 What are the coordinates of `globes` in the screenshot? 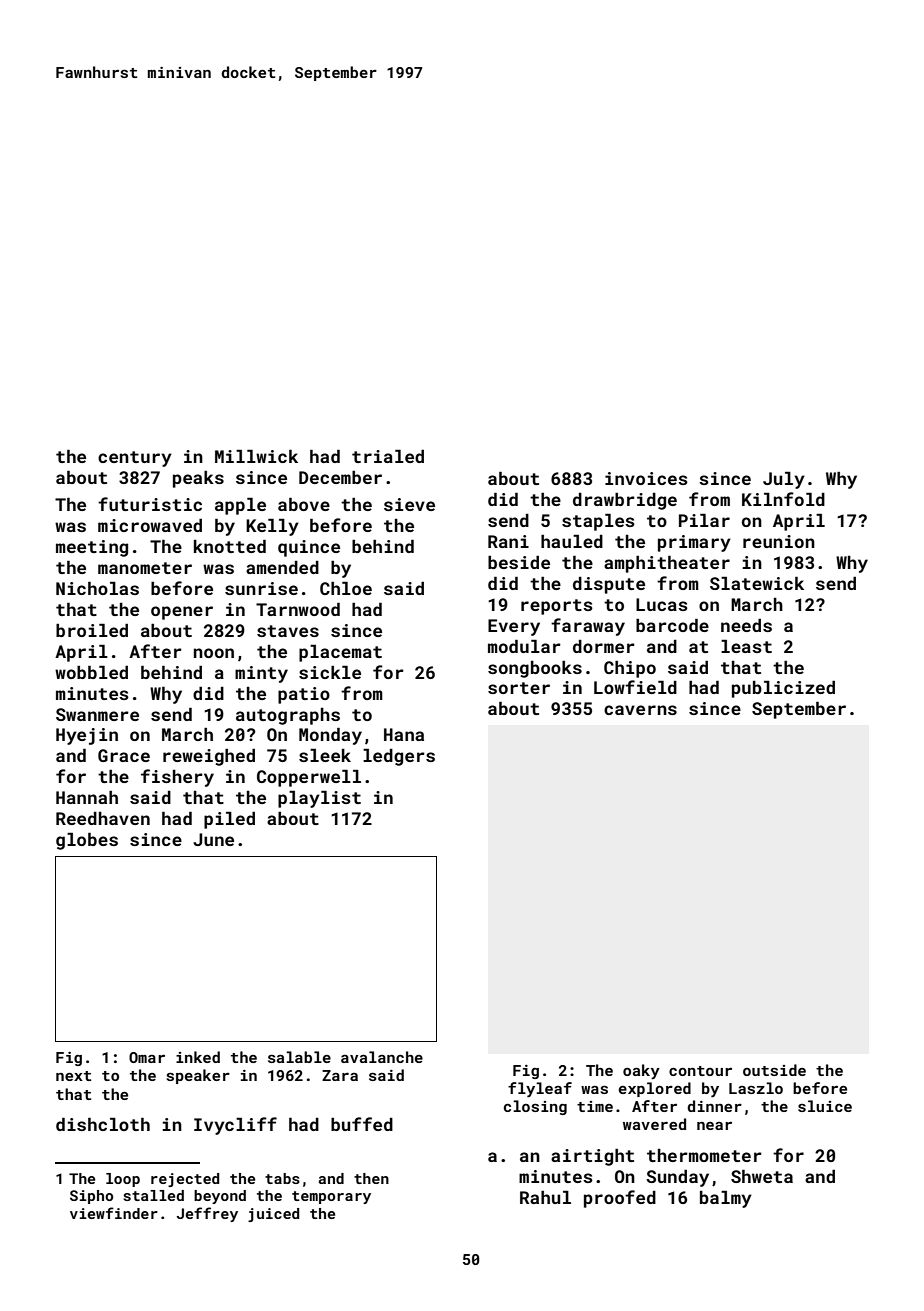 It's located at (87, 841).
